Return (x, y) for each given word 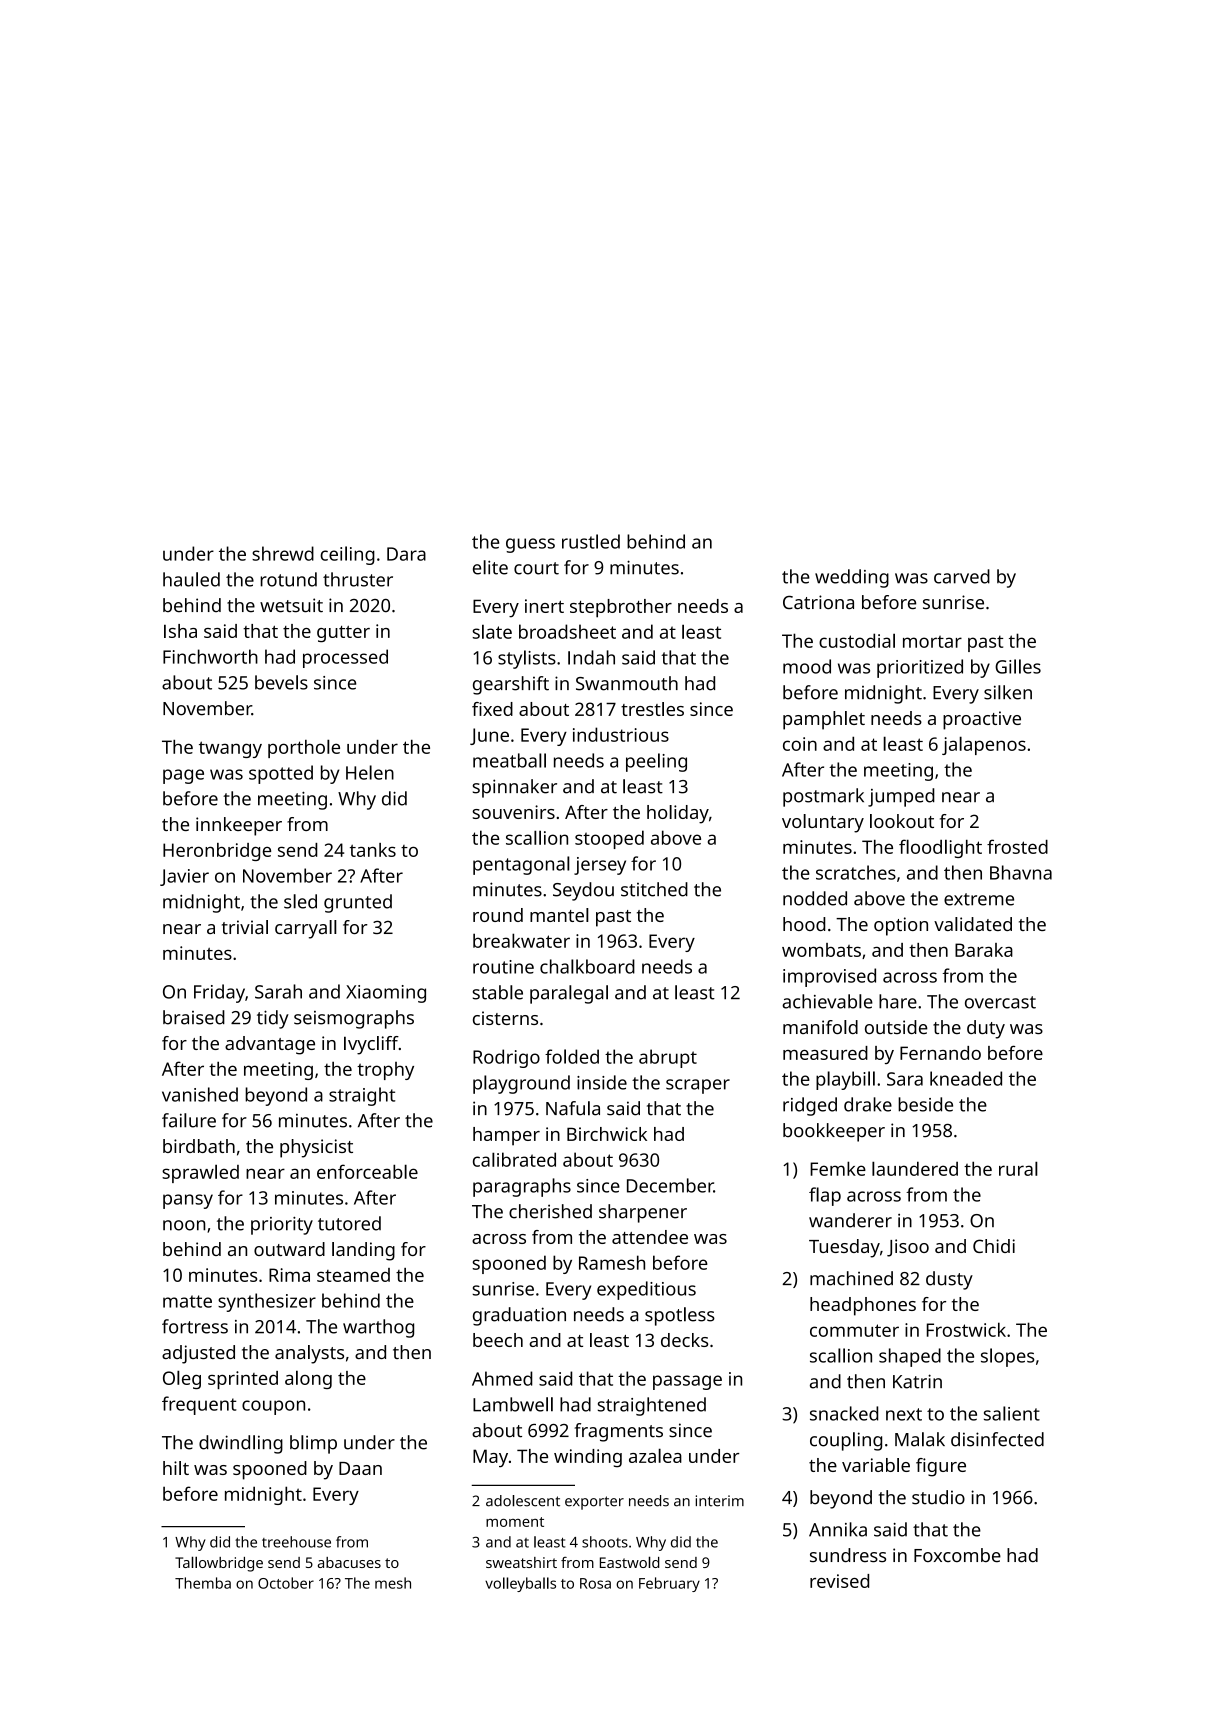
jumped (901, 797)
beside (925, 1104)
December (670, 1185)
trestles (652, 709)
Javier (184, 877)
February (669, 1584)
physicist (316, 1148)
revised (839, 1581)
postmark (823, 797)
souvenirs (513, 812)
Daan (360, 1468)
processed (345, 658)
